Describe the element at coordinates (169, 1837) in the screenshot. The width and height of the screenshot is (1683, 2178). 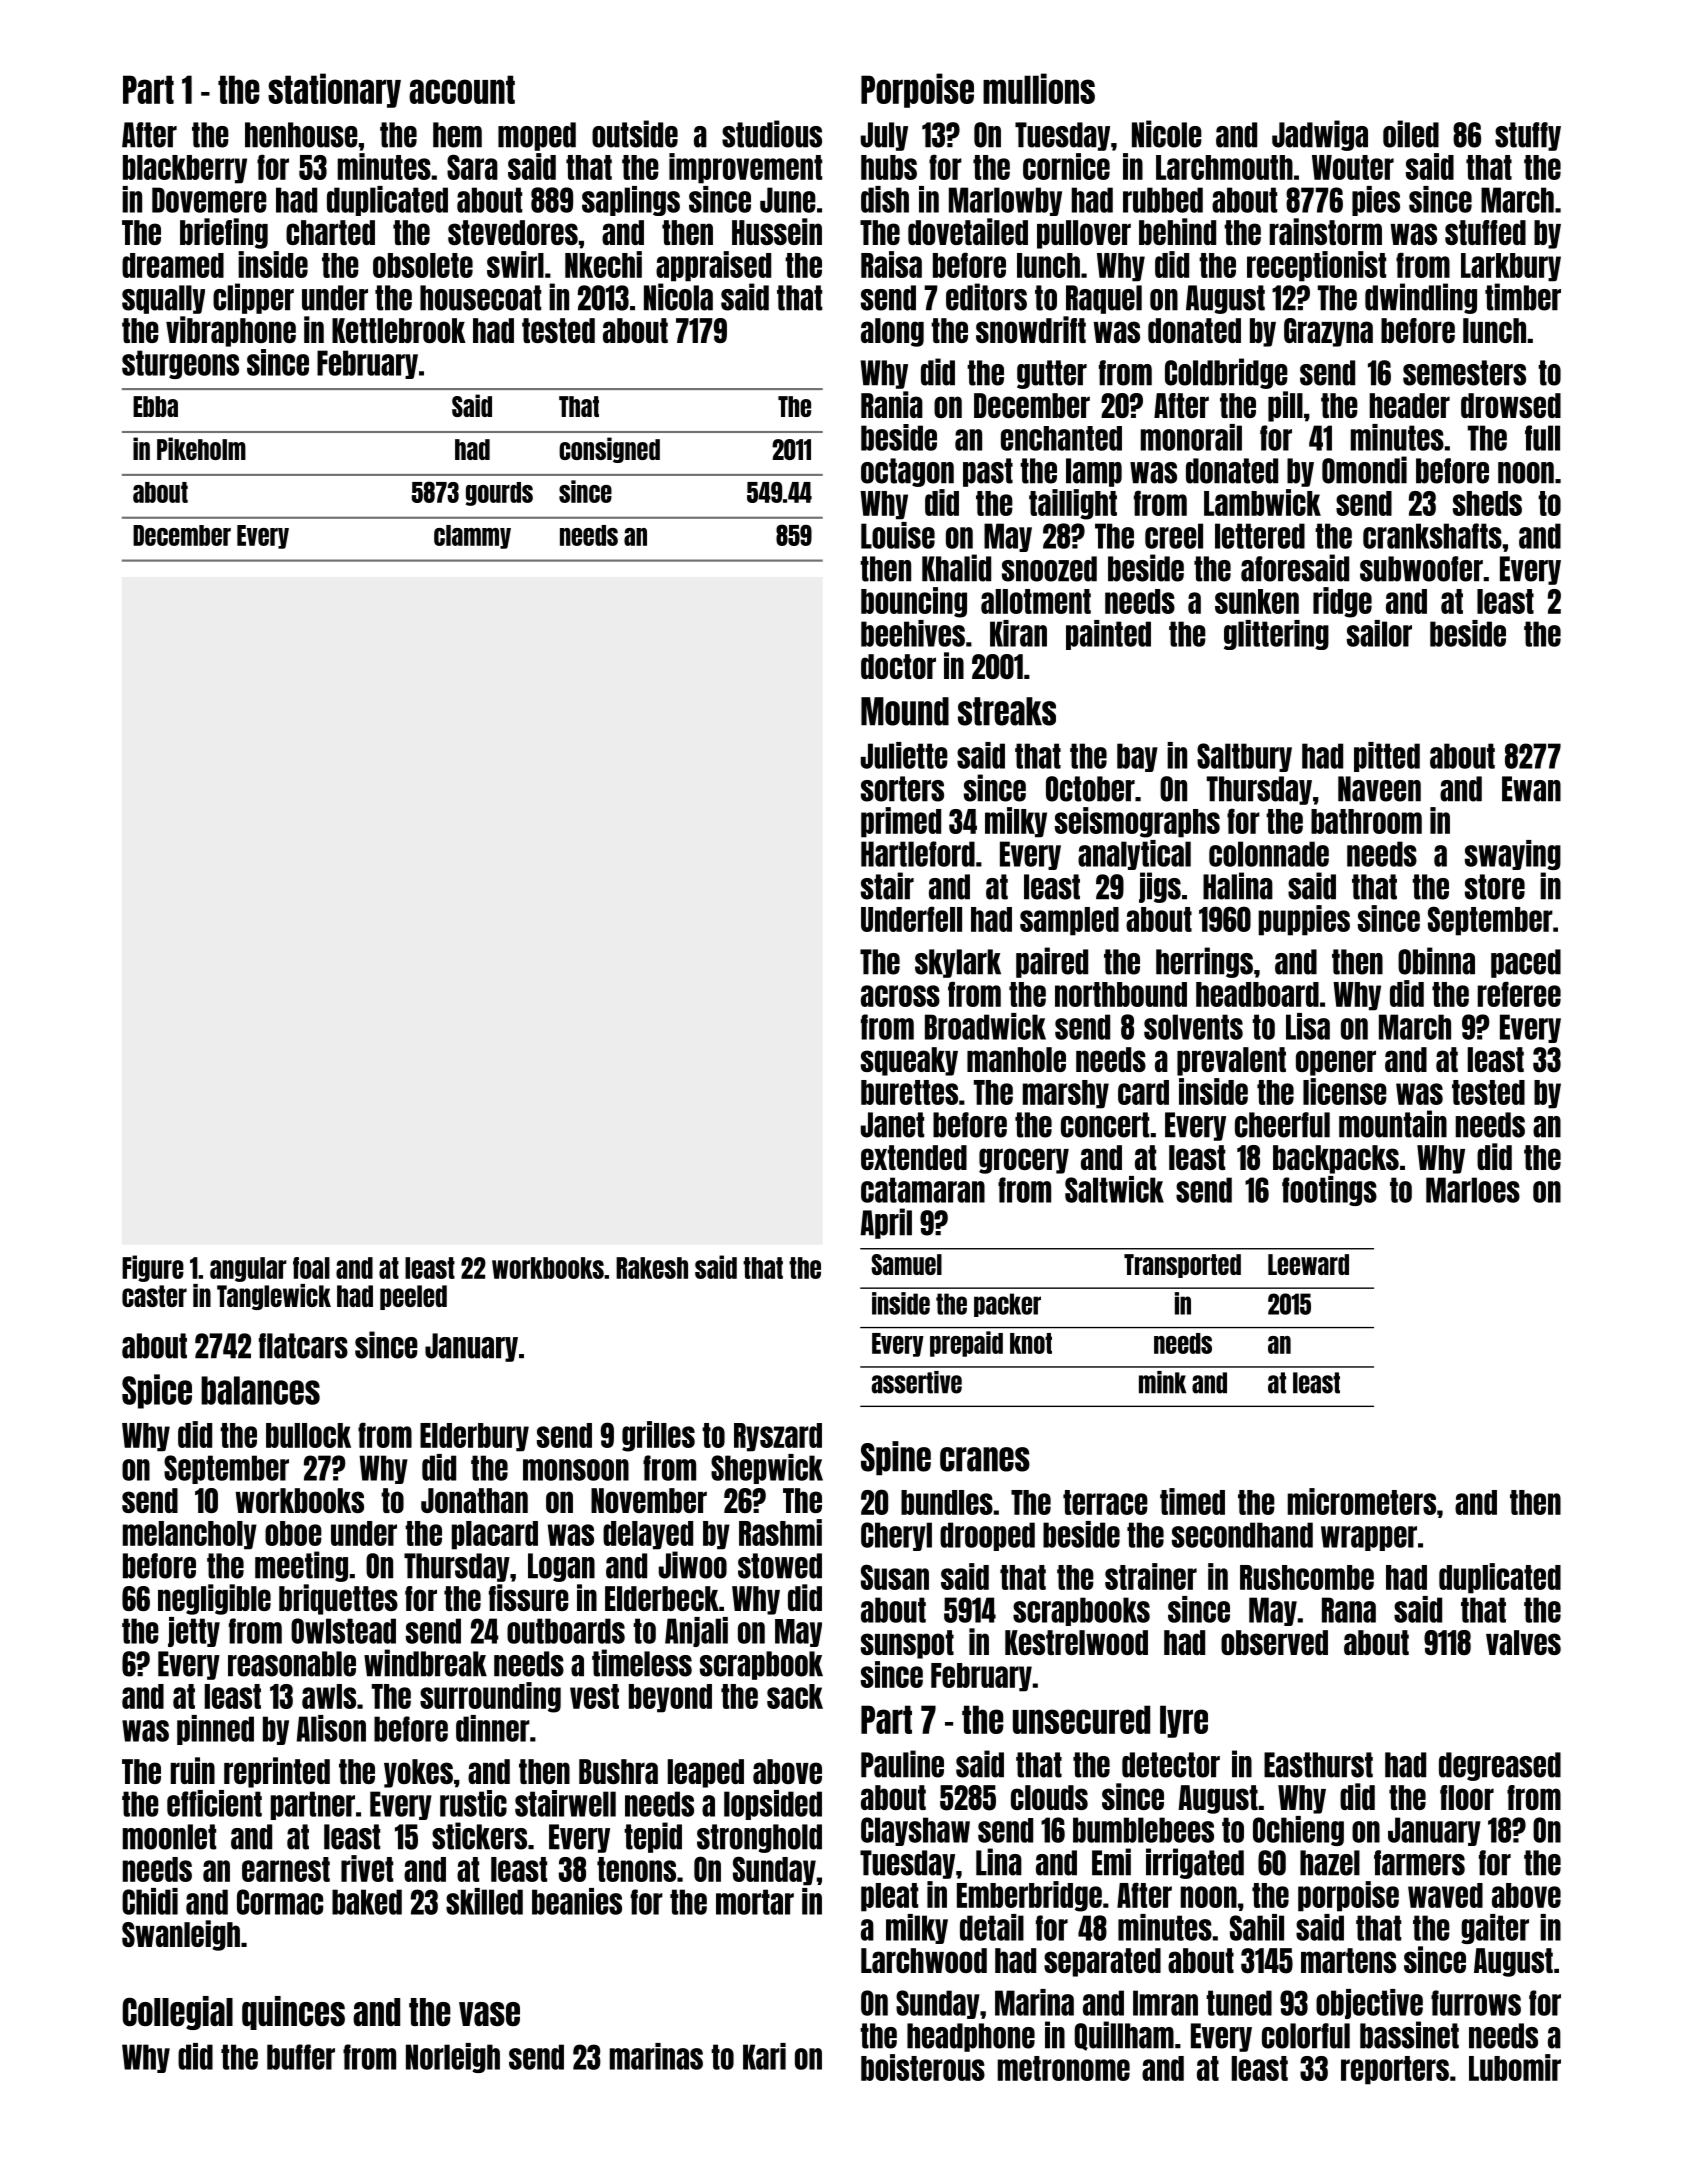
I see `moonlet` at that location.
